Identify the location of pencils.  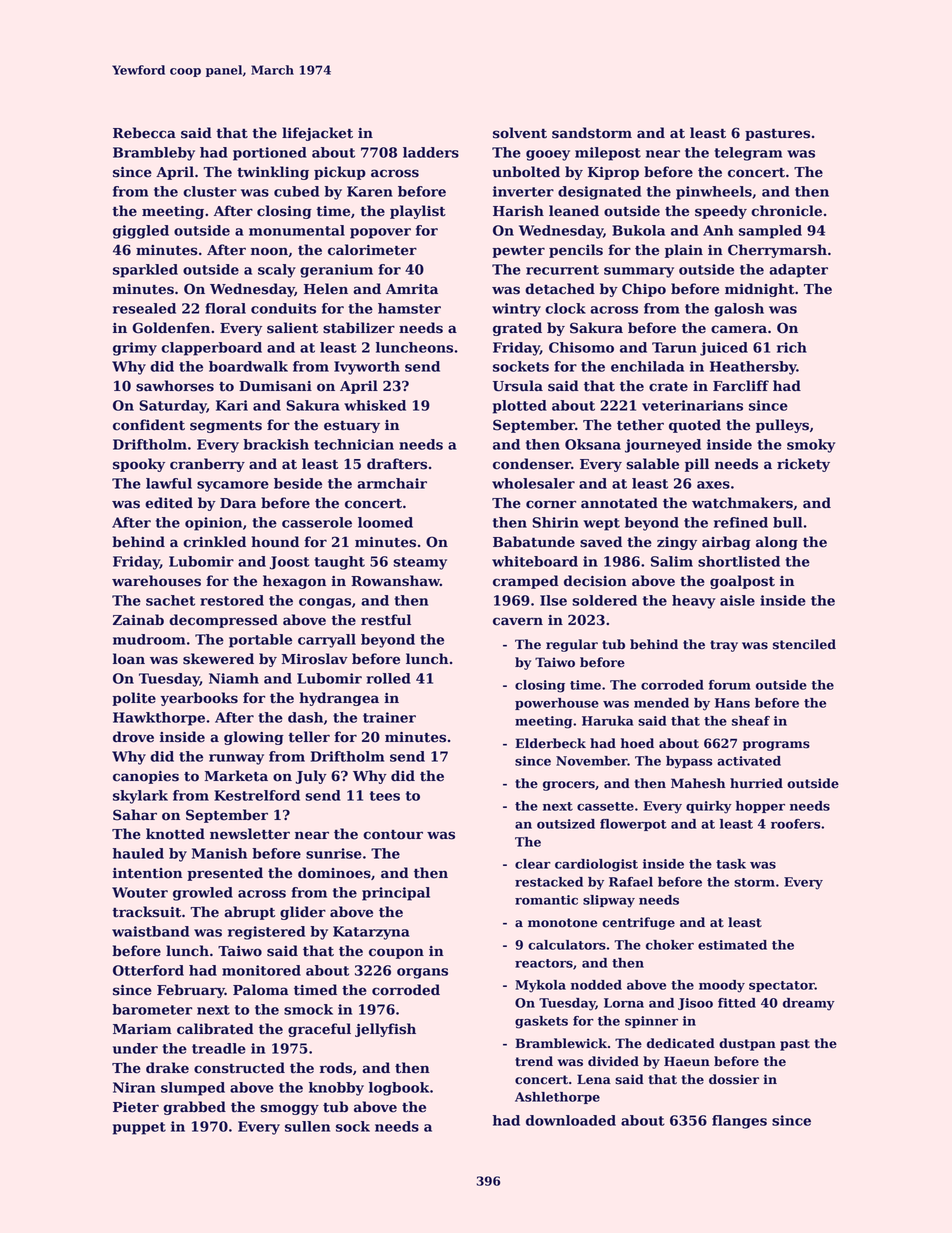
(576, 251).
